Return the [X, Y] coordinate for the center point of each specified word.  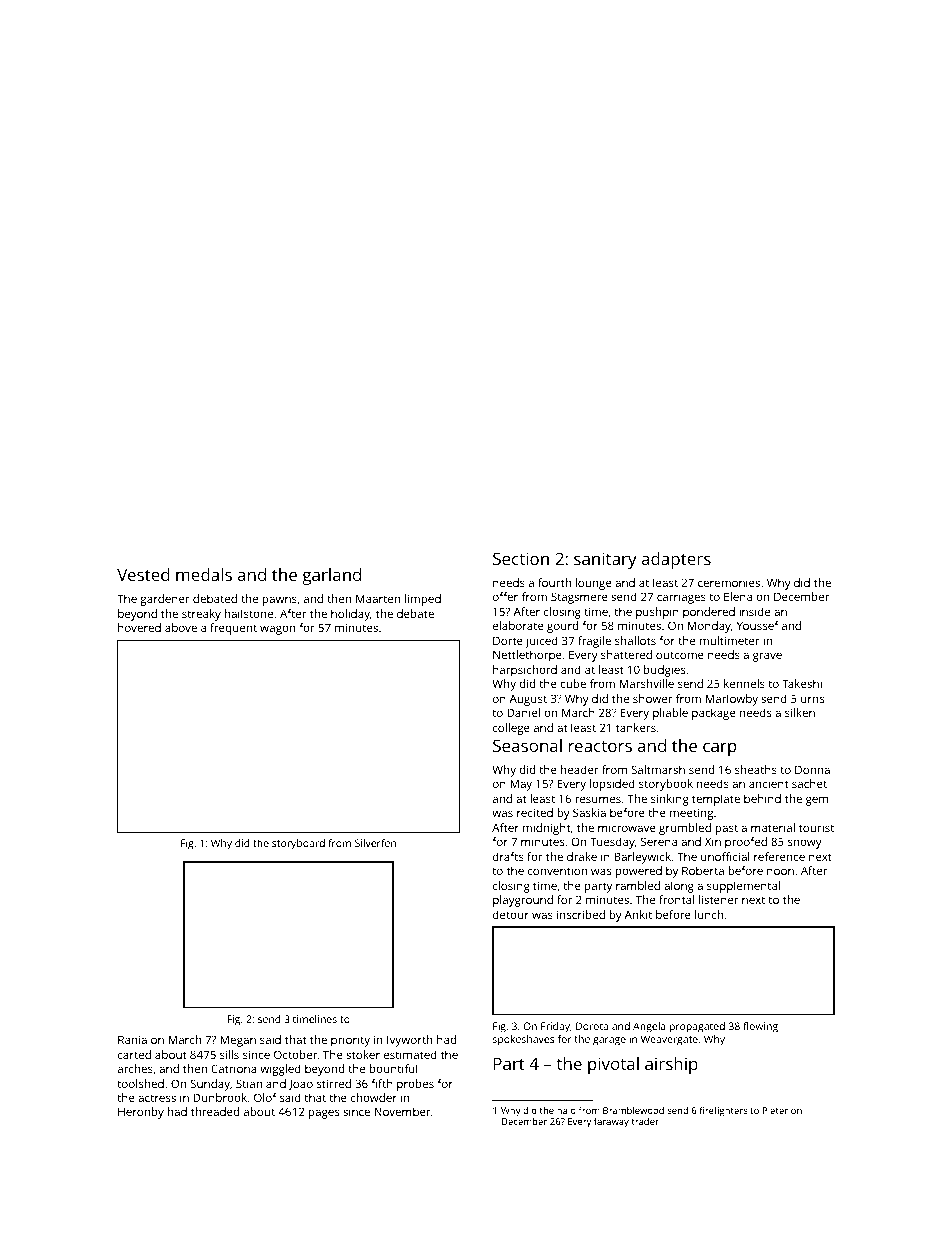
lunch [709, 914]
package [714, 714]
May [521, 785]
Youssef [758, 625]
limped [423, 600]
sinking [670, 800]
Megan [238, 1041]
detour [511, 914]
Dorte [508, 640]
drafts [508, 856]
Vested [143, 574]
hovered [139, 627]
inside [754, 611]
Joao [300, 1085]
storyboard [298, 844]
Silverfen [375, 843]
